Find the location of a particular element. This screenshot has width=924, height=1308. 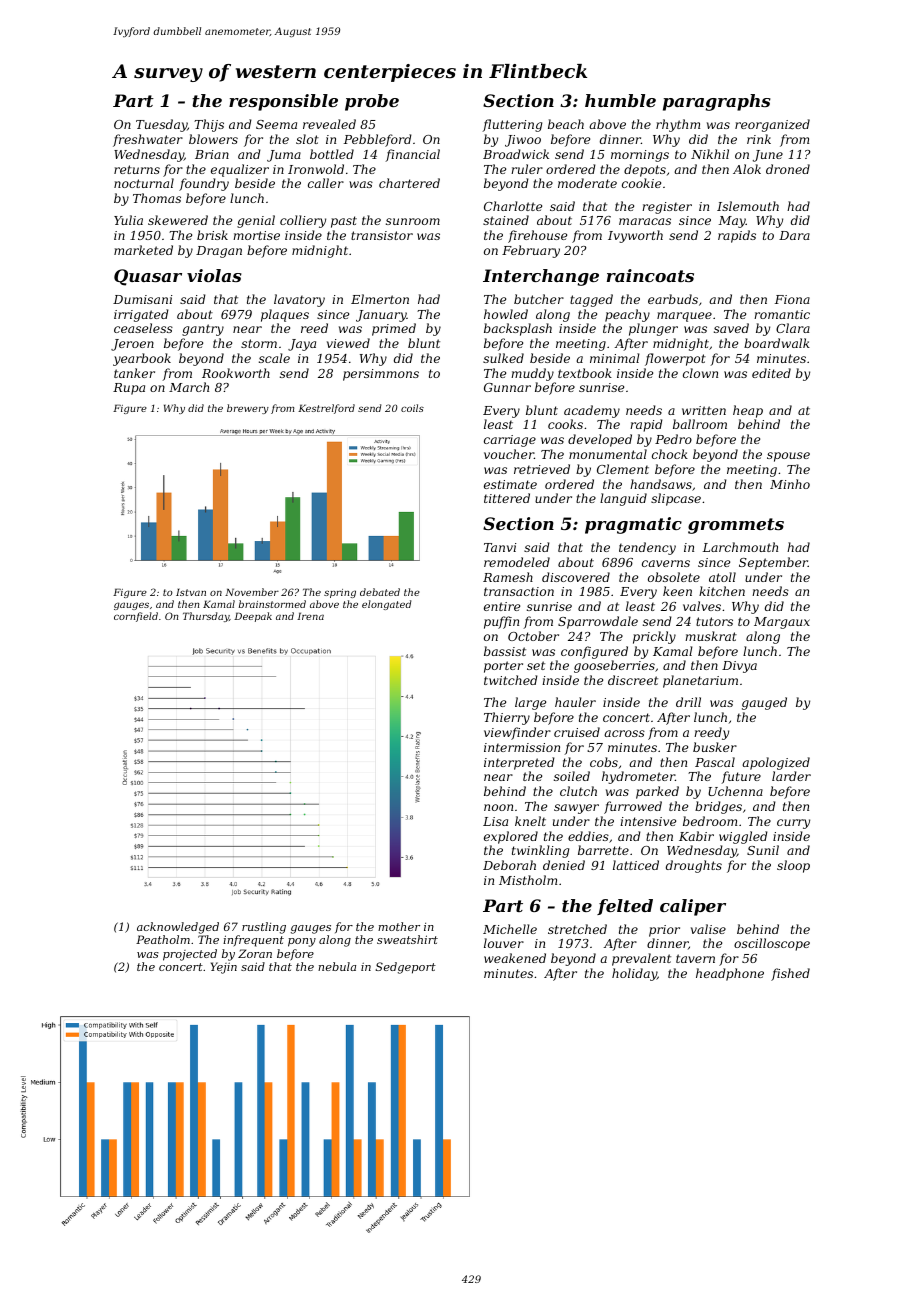

tendency is located at coordinates (647, 548).
